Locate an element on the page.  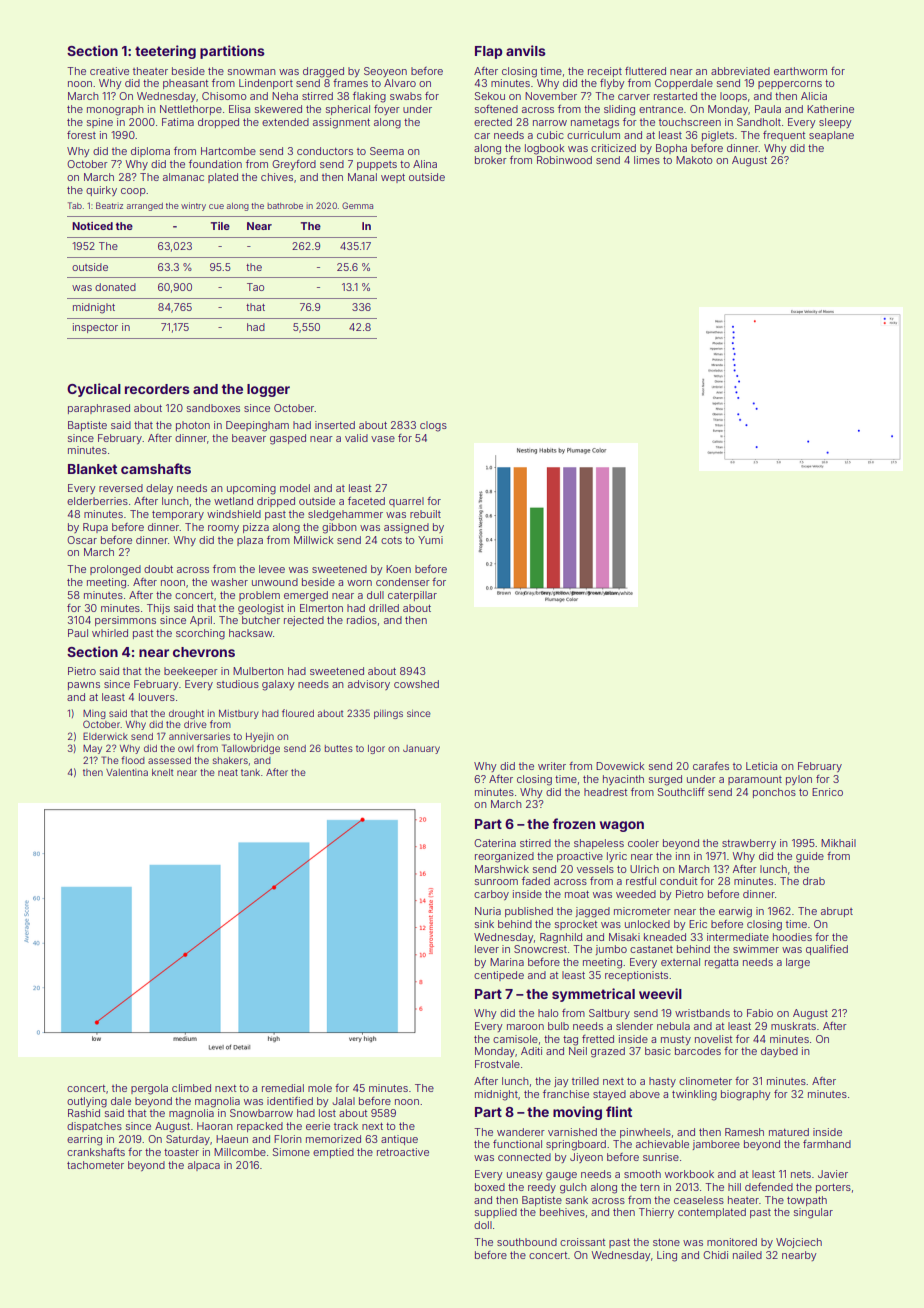
Seema is located at coordinates (387, 151).
